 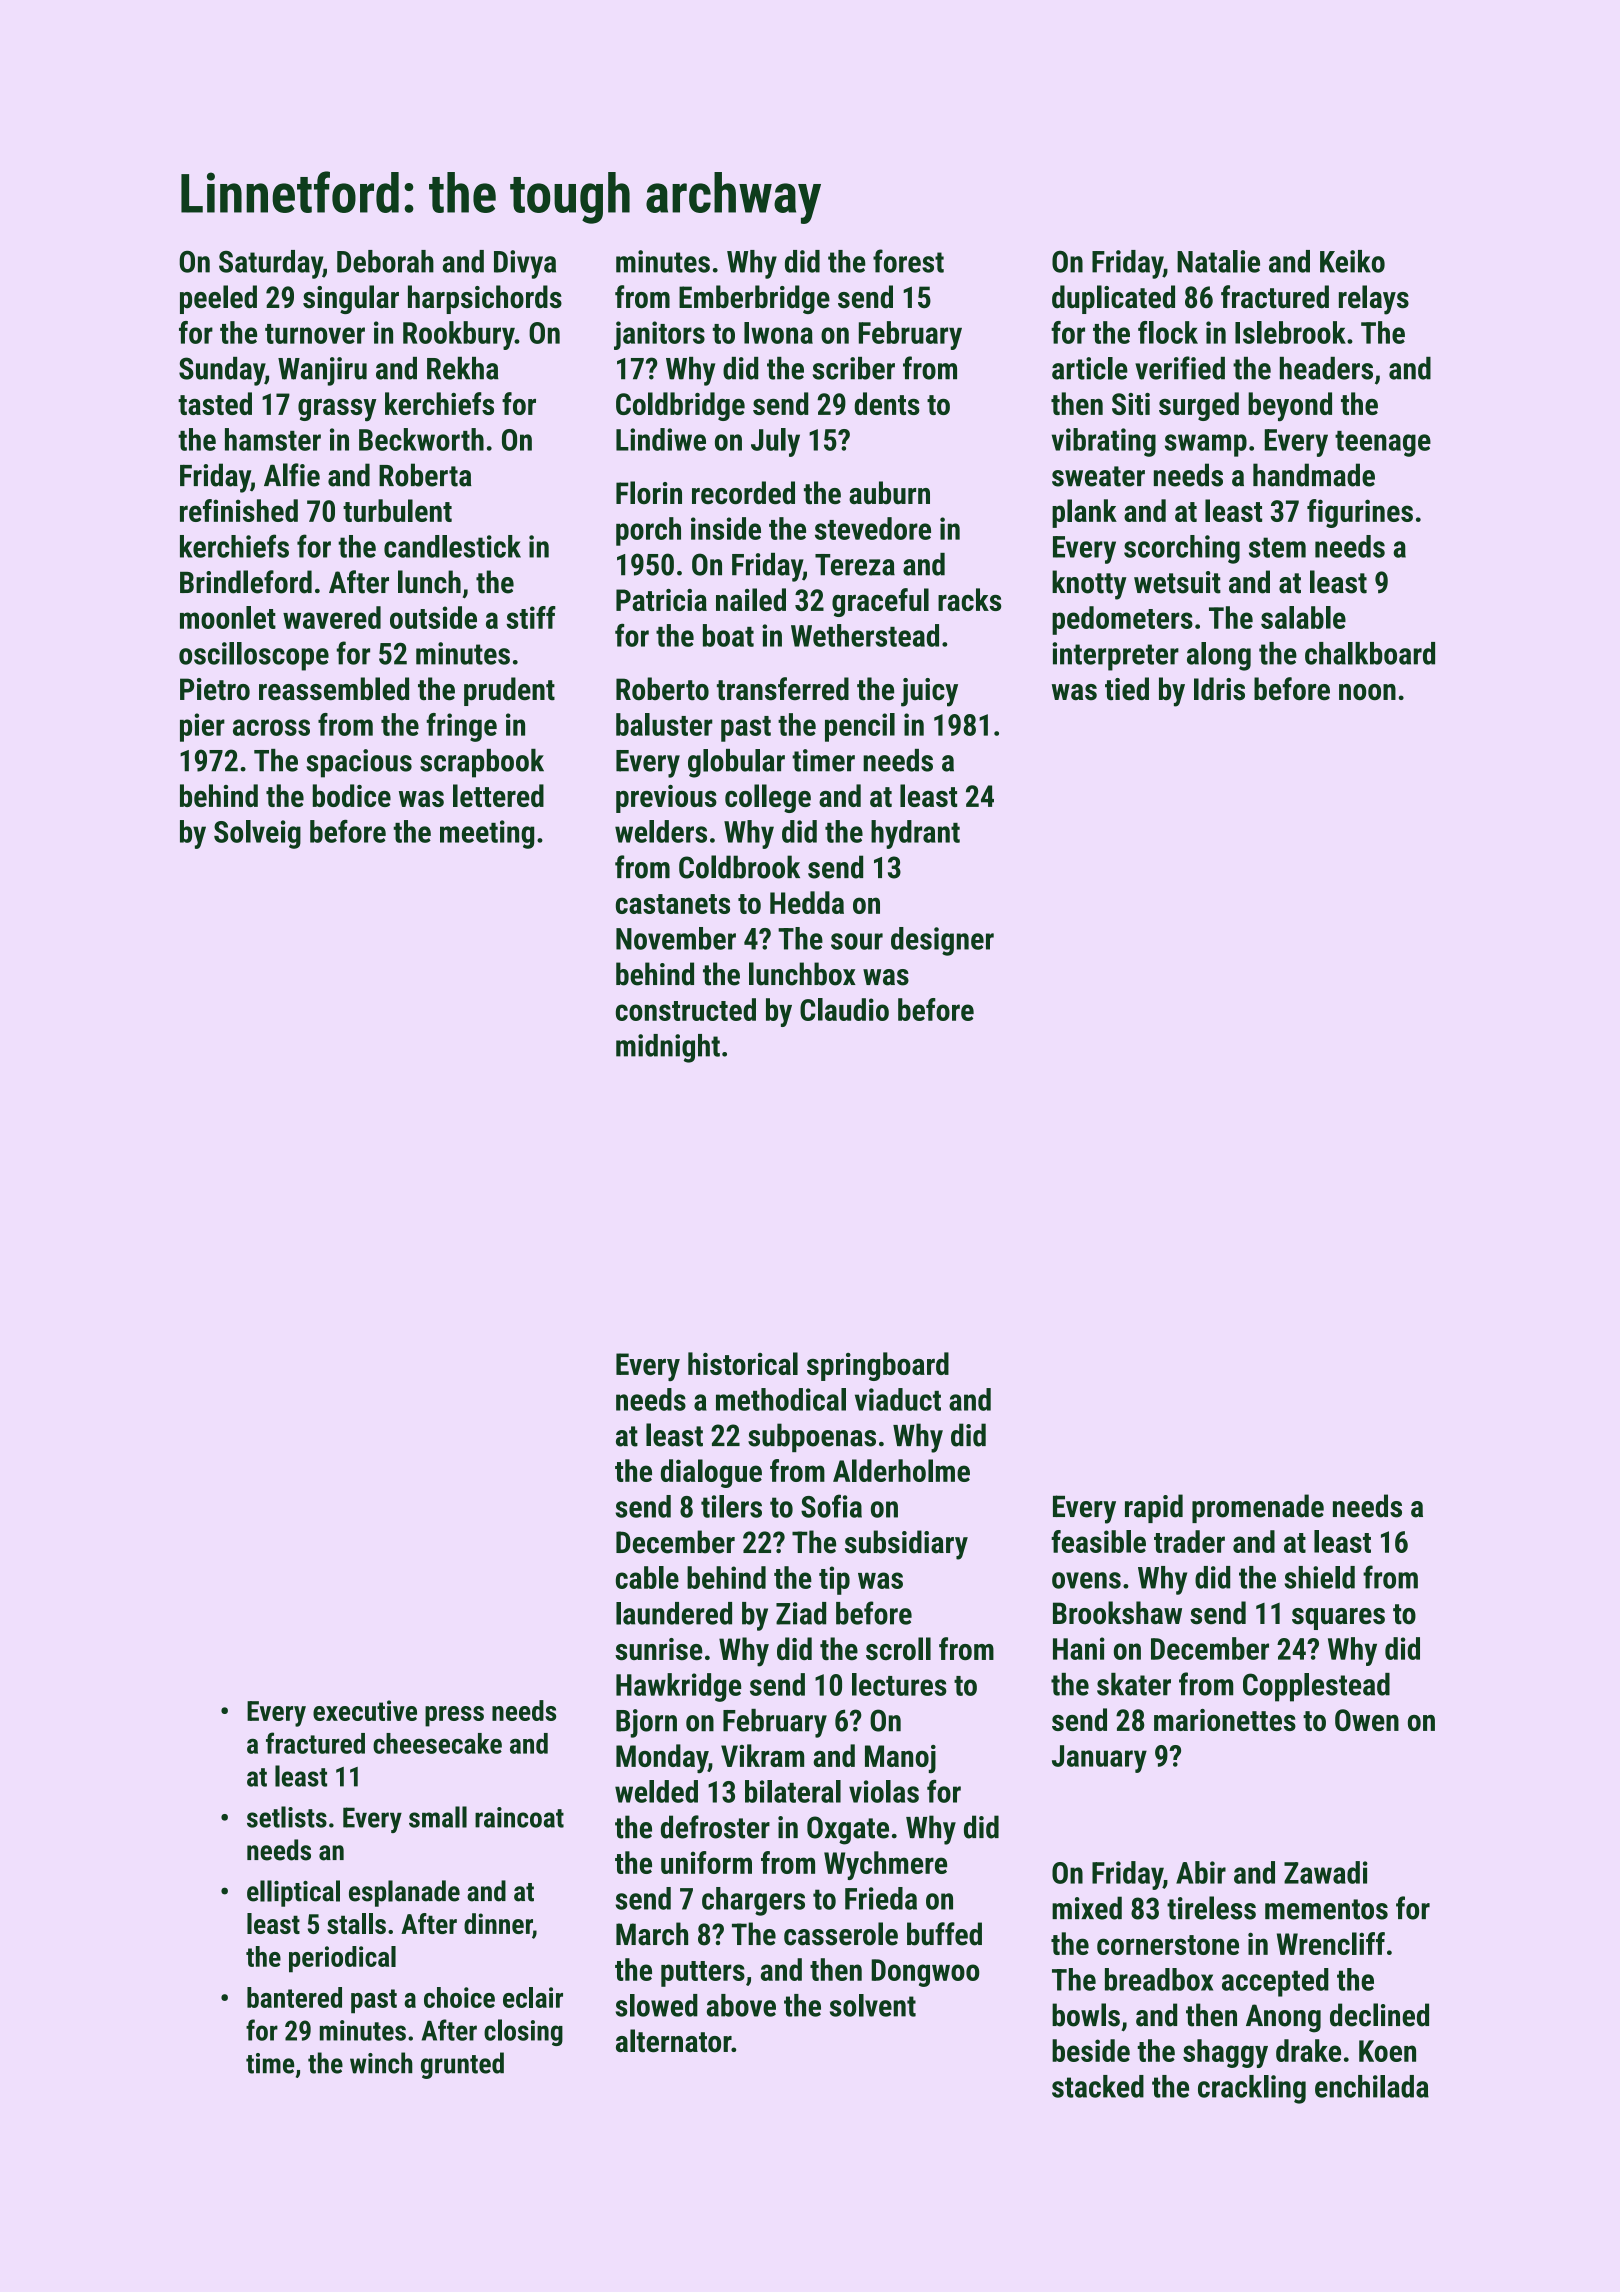 What do you see at coordinates (271, 264) in the document?
I see `Saturday` at bounding box center [271, 264].
